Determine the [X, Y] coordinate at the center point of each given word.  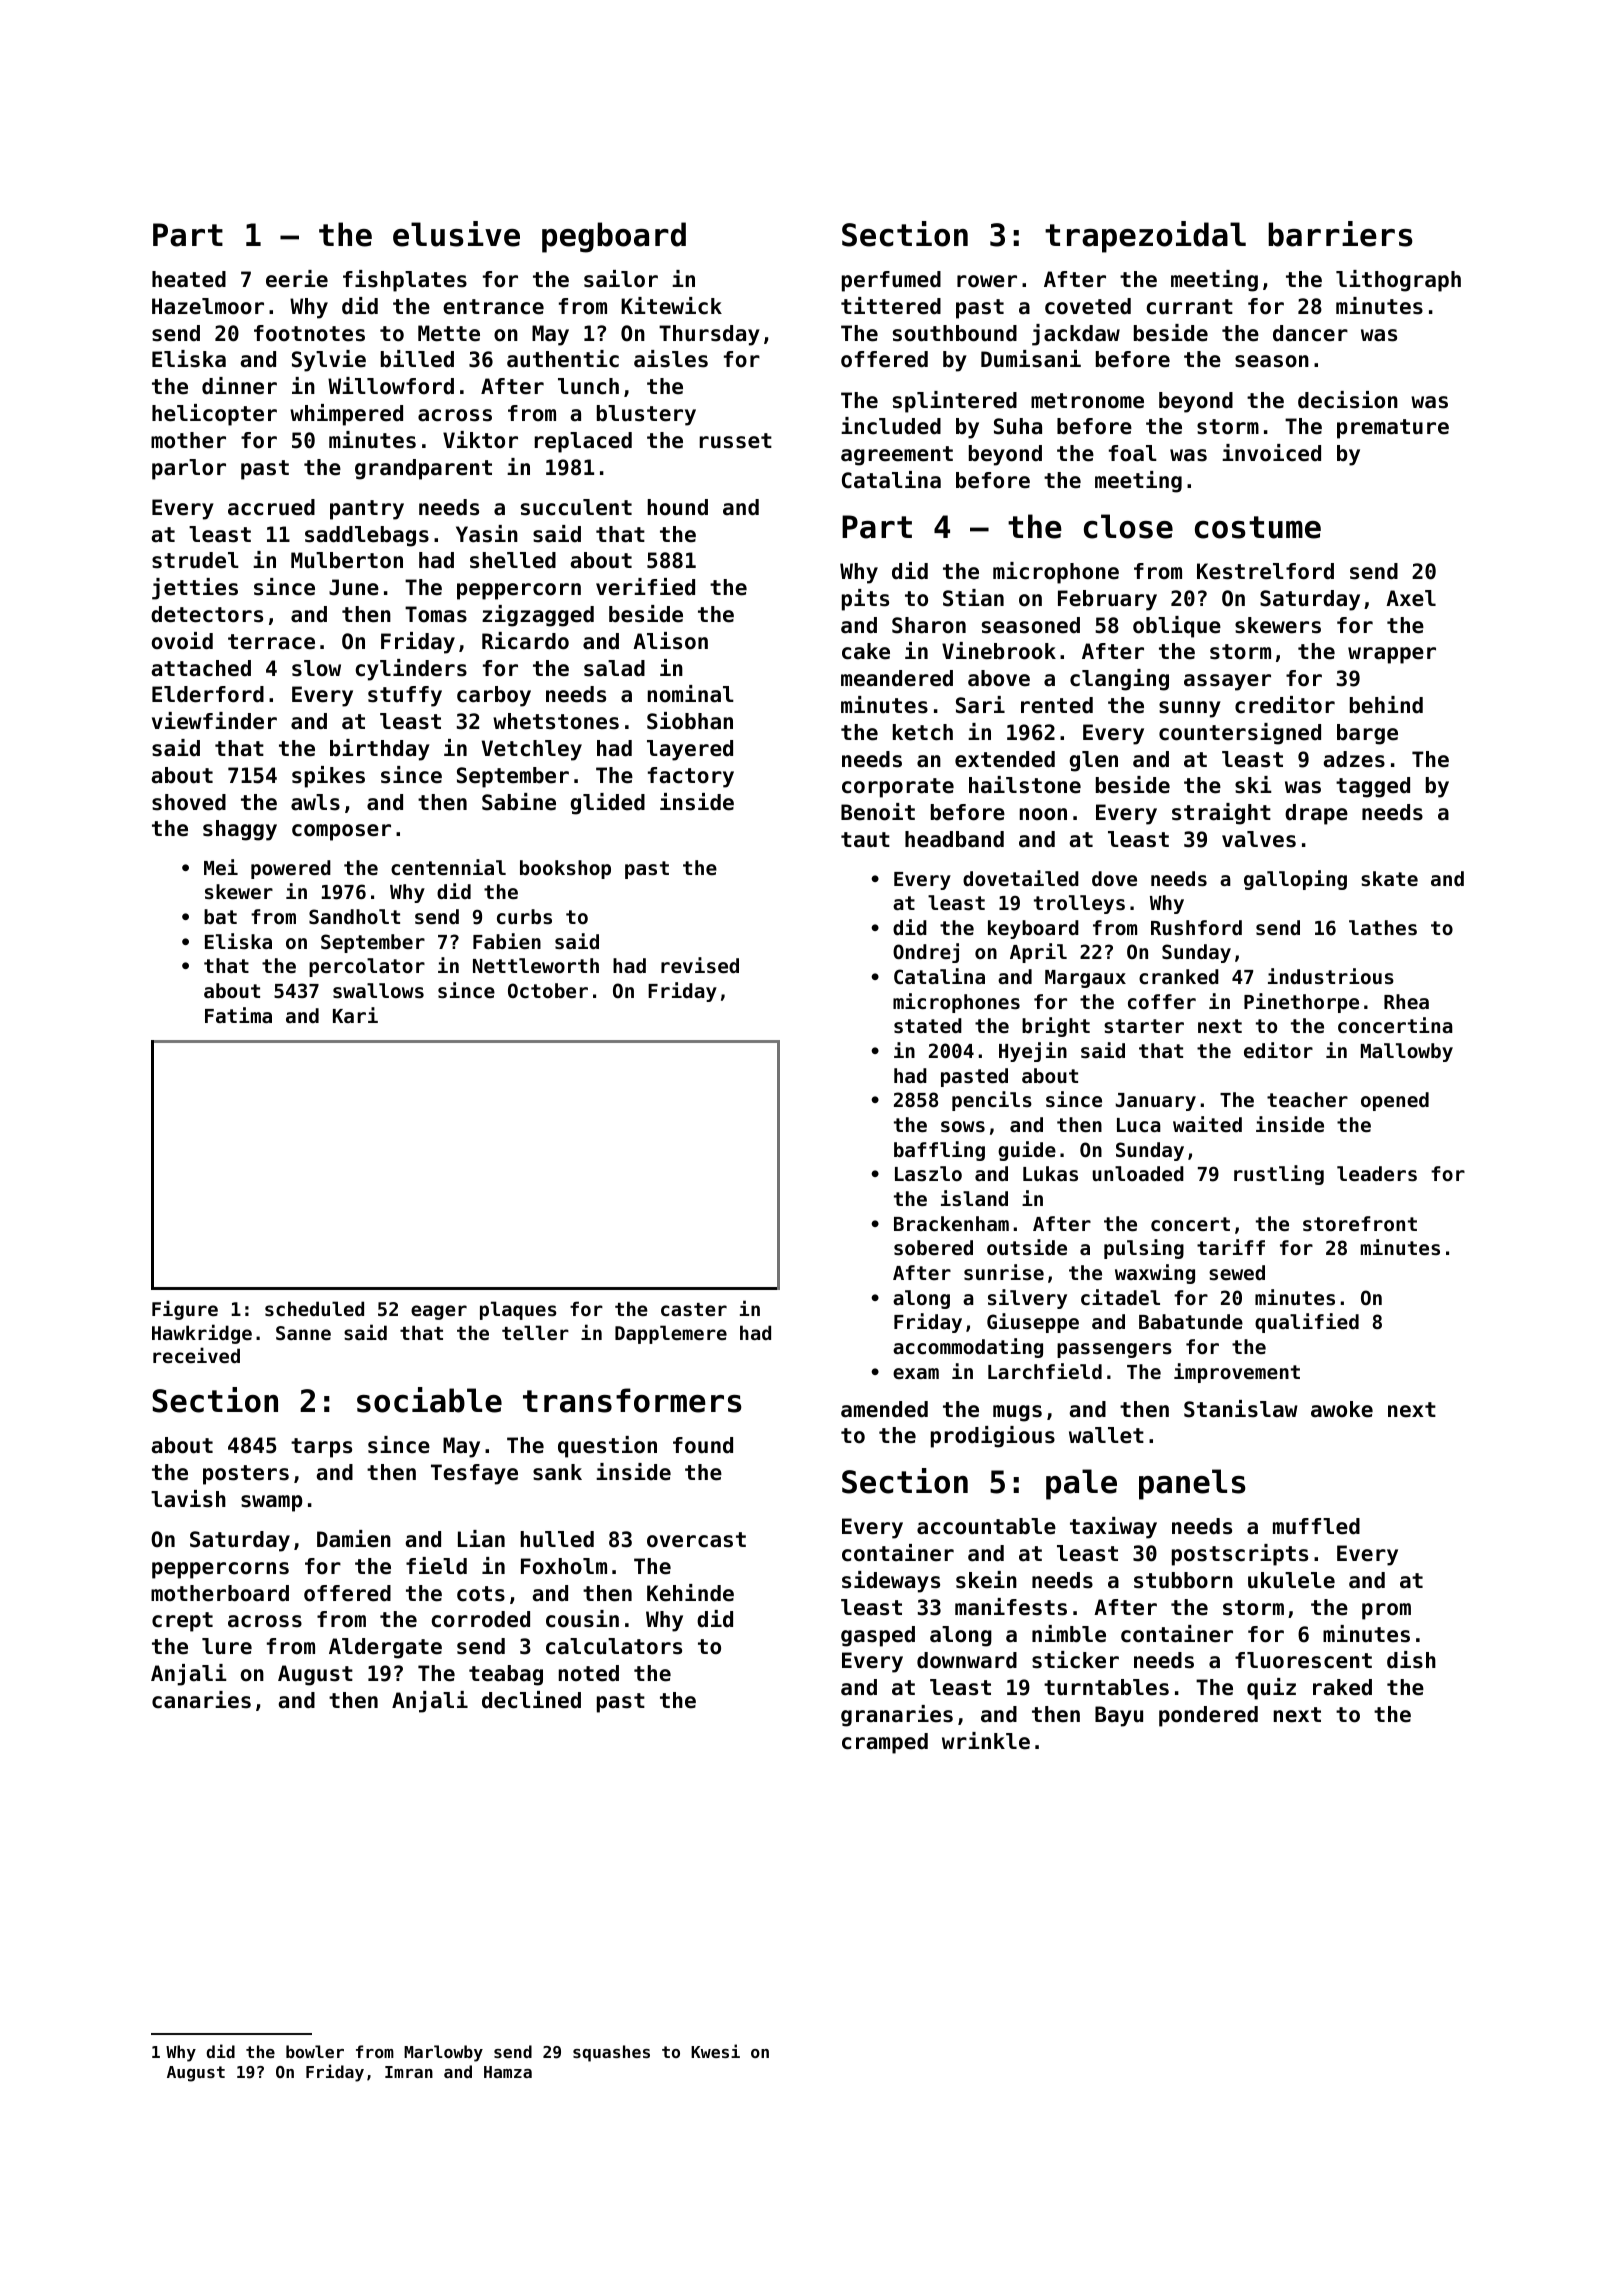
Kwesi [715, 2051]
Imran [409, 2072]
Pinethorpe [1301, 1003]
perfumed [891, 281]
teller [535, 1332]
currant [1189, 307]
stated [928, 1025]
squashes [611, 2053]
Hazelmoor [208, 306]
